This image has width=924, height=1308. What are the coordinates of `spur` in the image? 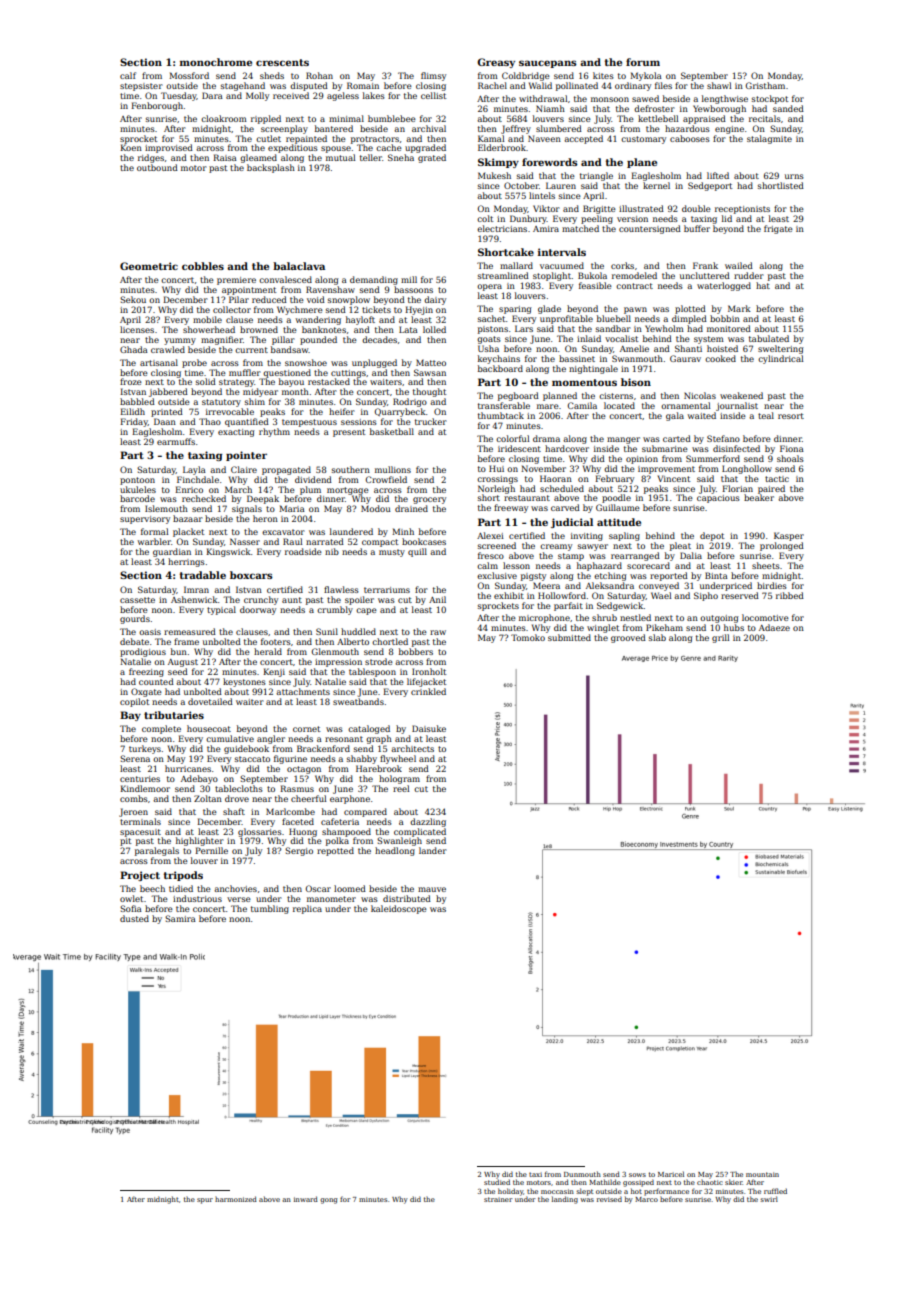 It's located at (205, 1201).
